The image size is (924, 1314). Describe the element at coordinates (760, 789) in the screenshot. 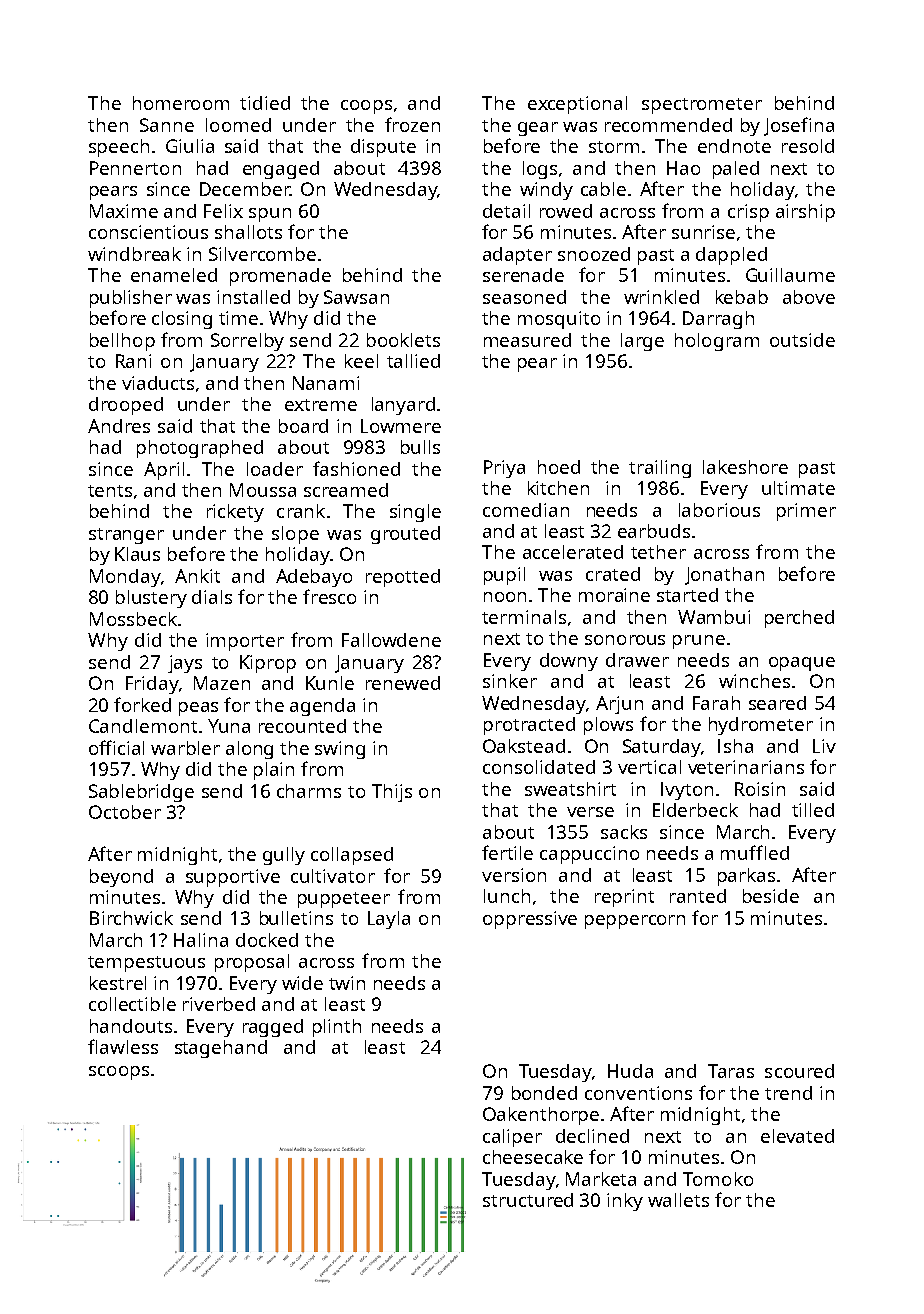

I see `Roisin` at that location.
